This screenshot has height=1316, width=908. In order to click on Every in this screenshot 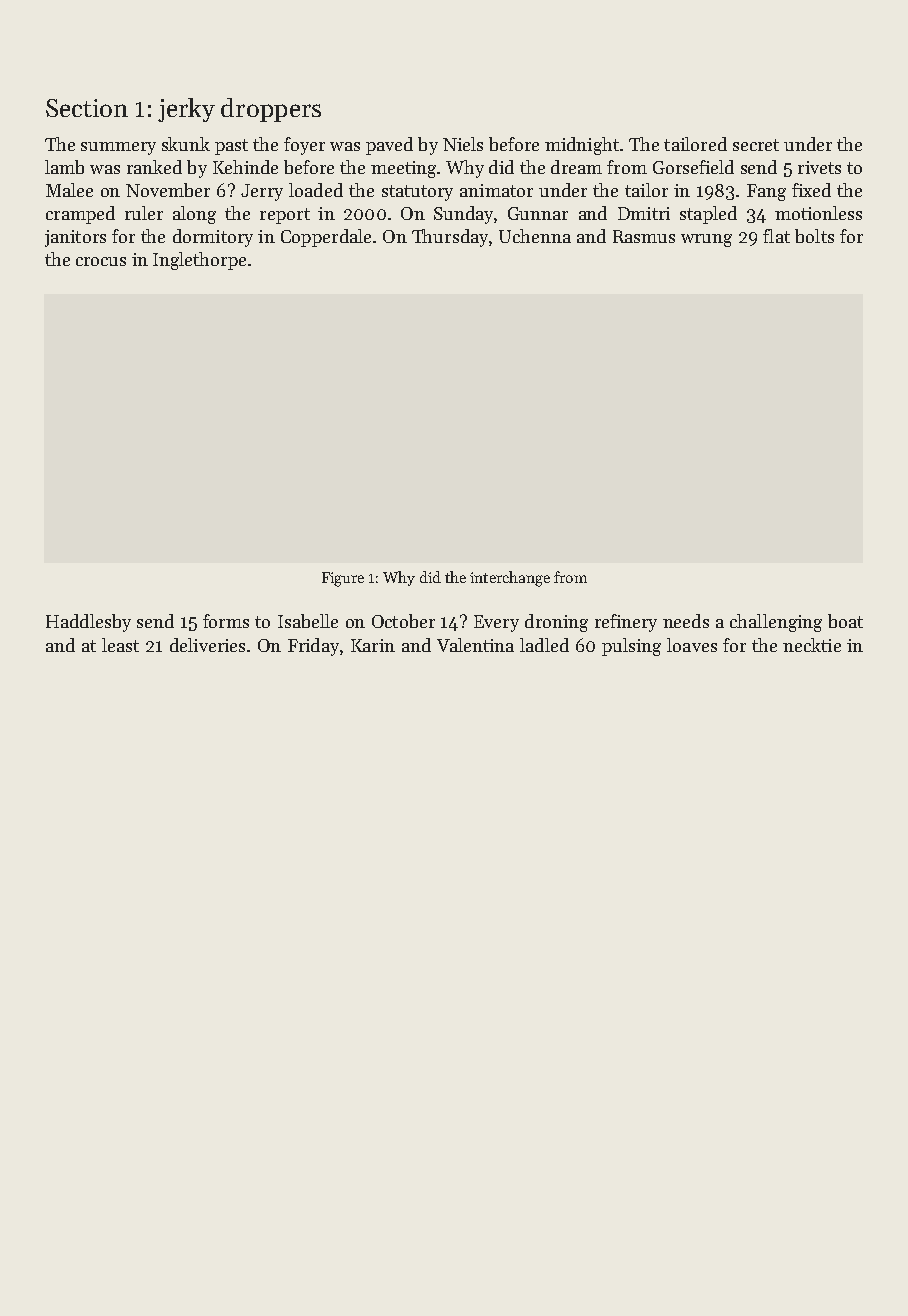, I will do `click(496, 623)`.
